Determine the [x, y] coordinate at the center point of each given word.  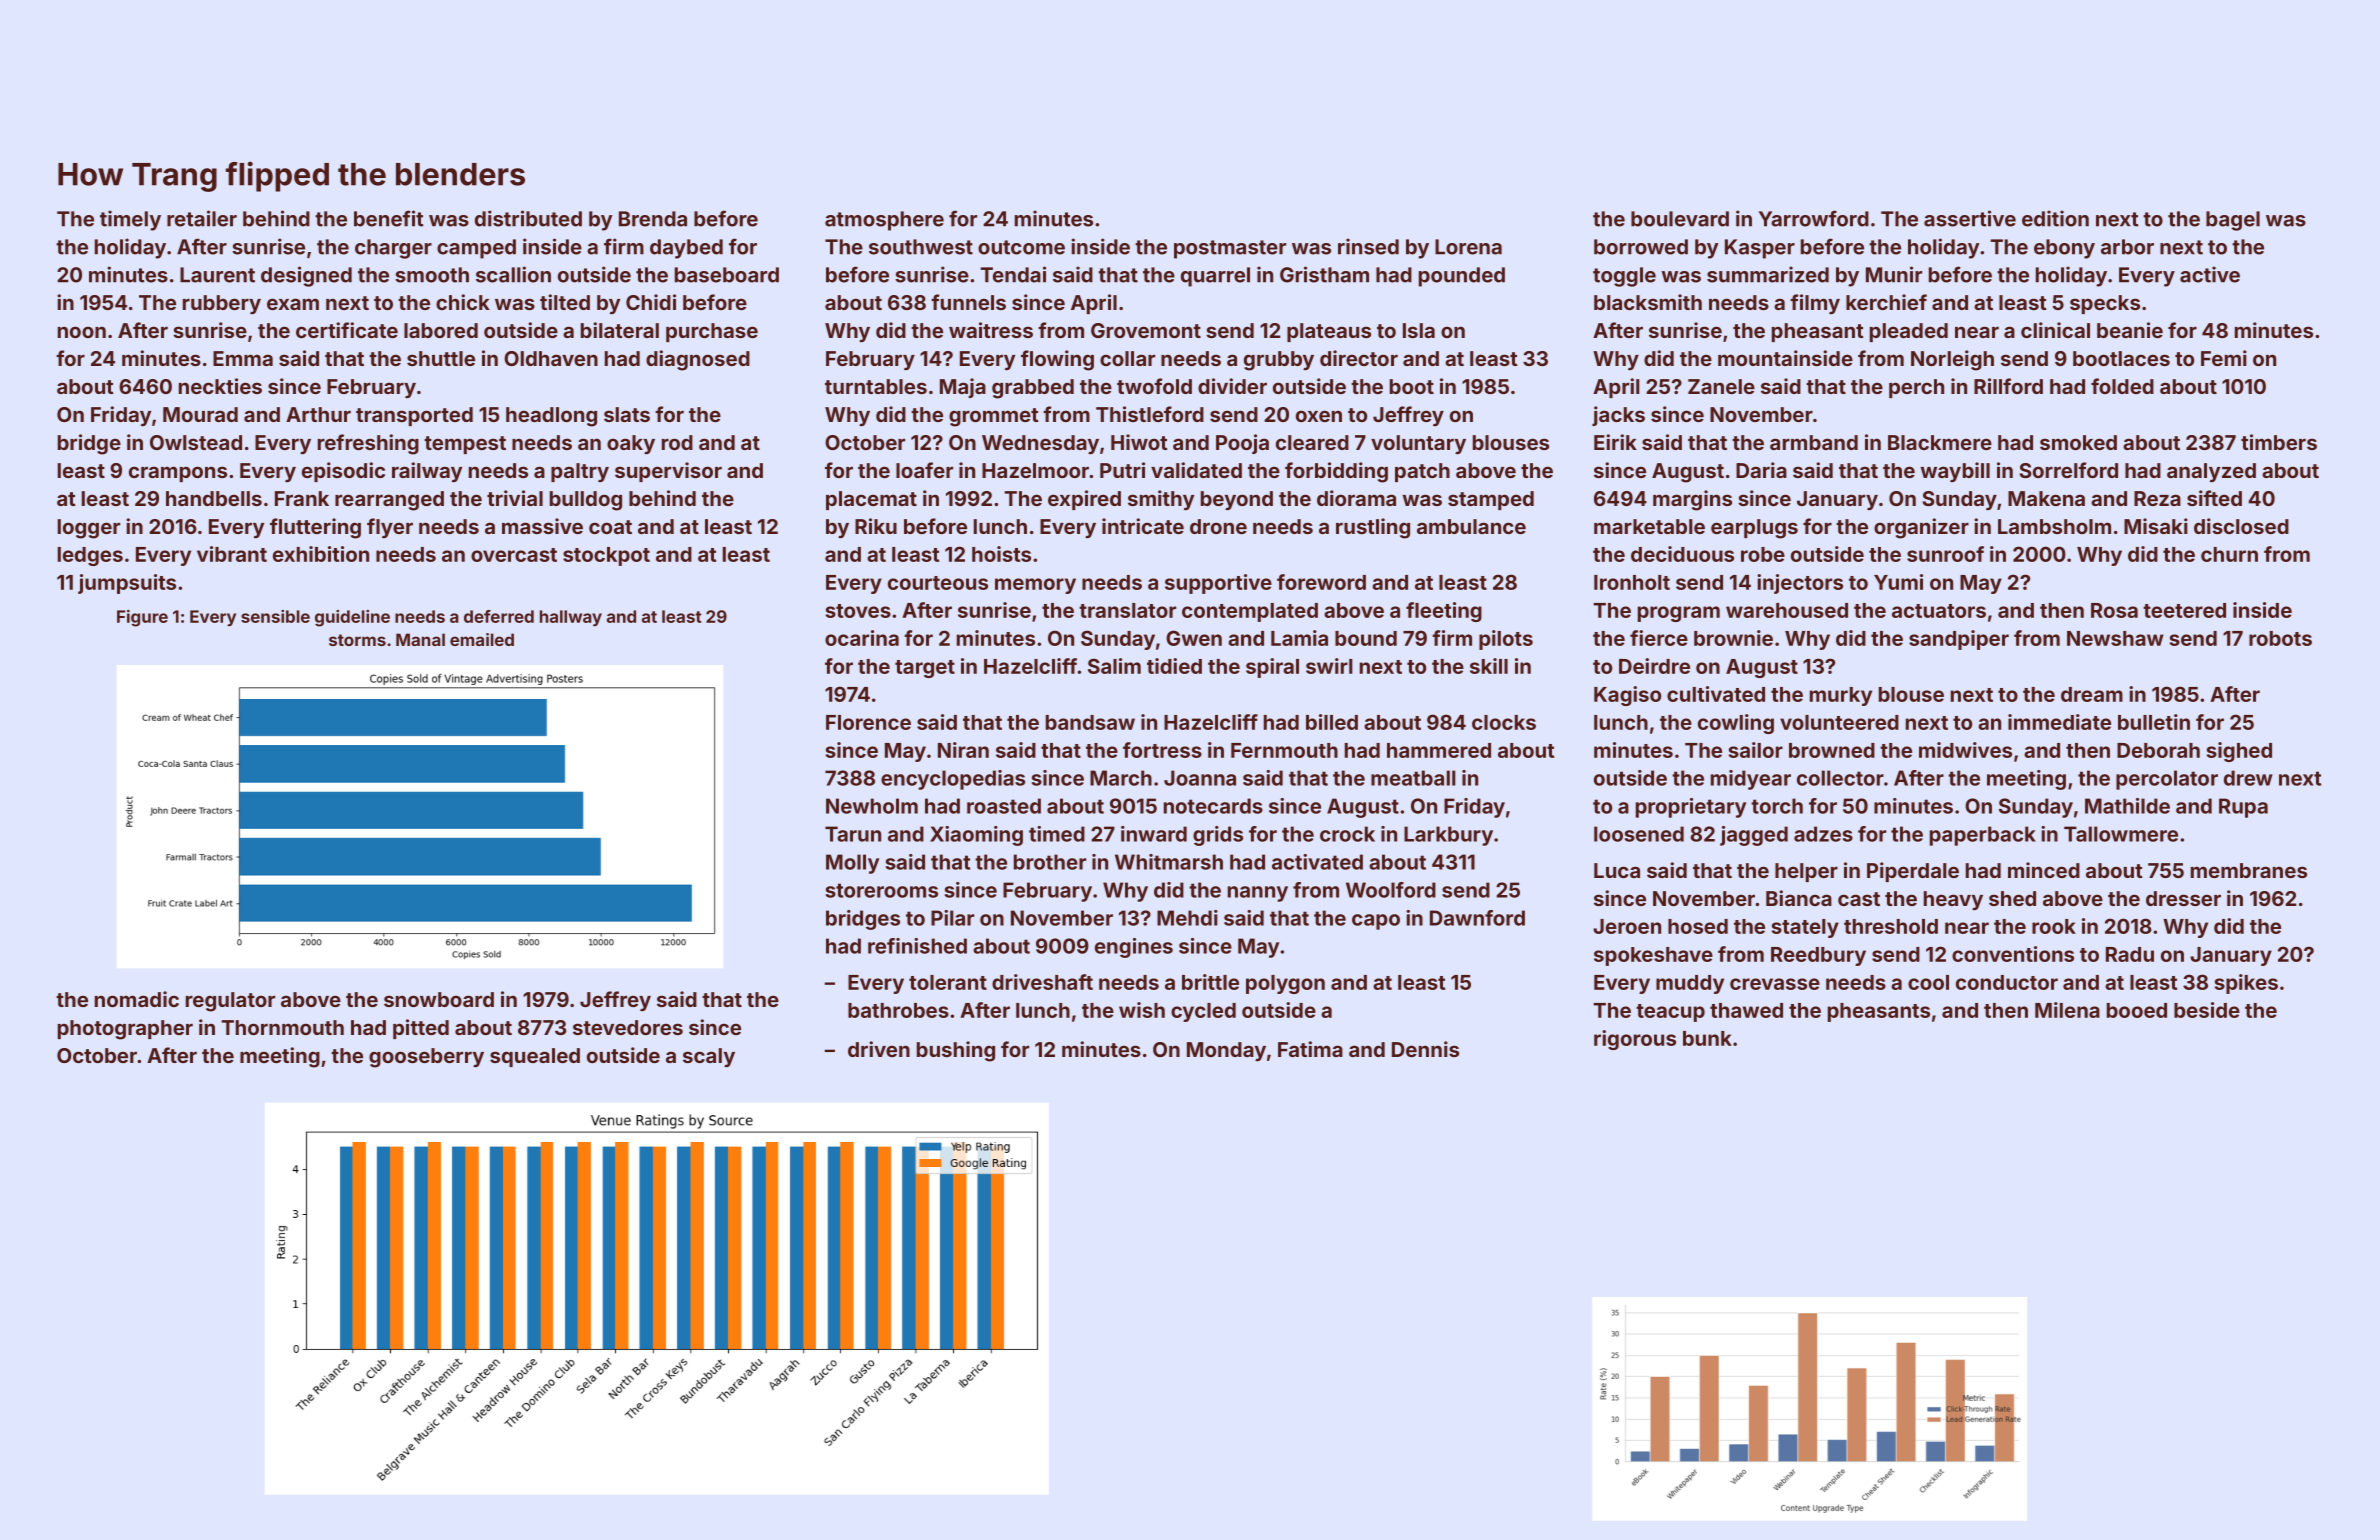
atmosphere [884, 221]
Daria [1761, 470]
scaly [709, 1057]
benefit [389, 218]
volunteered [1839, 722]
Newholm [872, 806]
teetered [2184, 610]
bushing [956, 1051]
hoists [1001, 554]
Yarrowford [1814, 218]
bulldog [586, 501]
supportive [1218, 584]
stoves [858, 611]
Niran [963, 750]
